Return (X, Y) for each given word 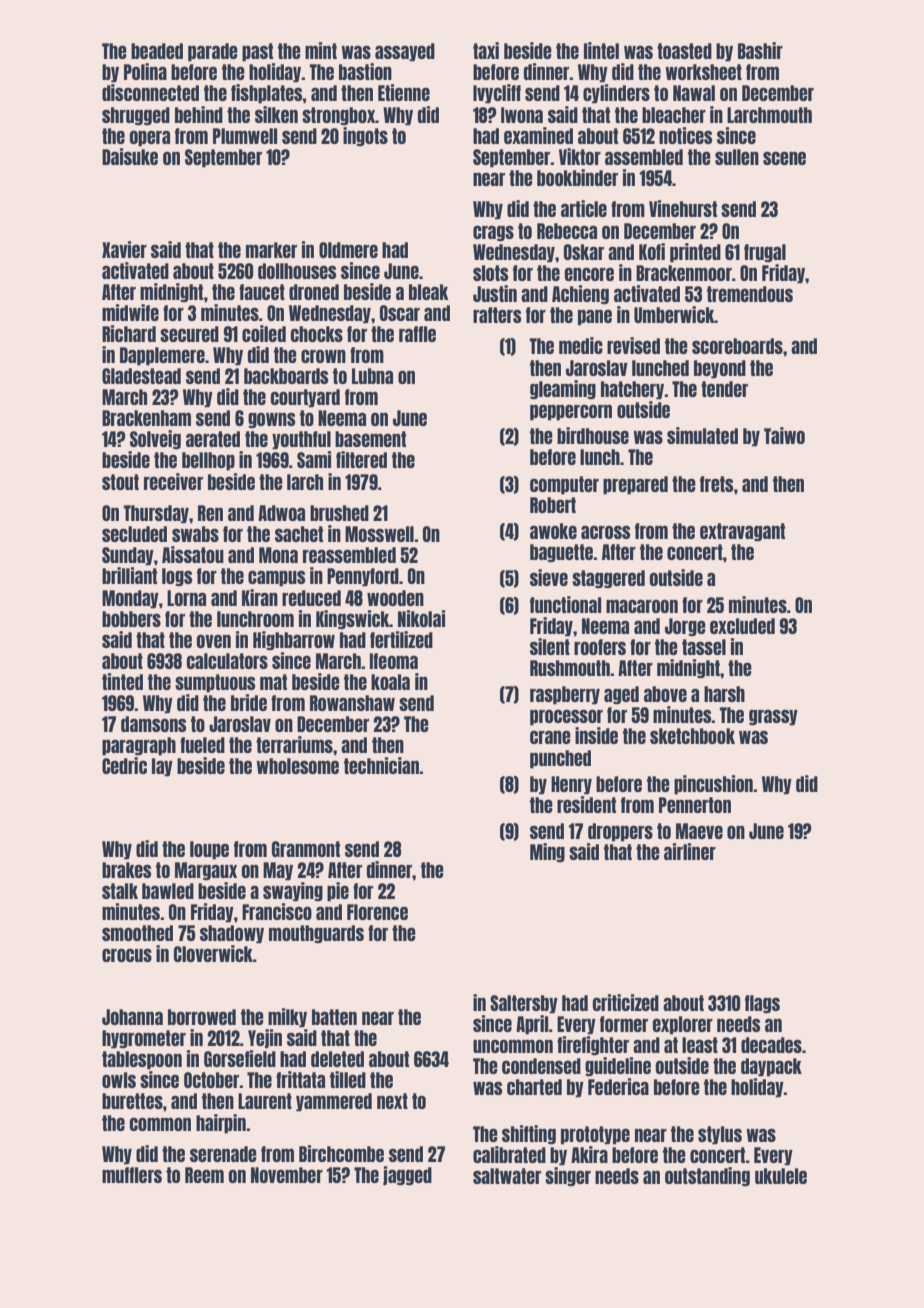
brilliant (129, 575)
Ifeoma (394, 661)
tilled (348, 1079)
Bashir (760, 50)
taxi (486, 50)
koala (390, 682)
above (665, 694)
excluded (742, 626)
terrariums (294, 744)
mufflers (132, 1175)
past (257, 52)
